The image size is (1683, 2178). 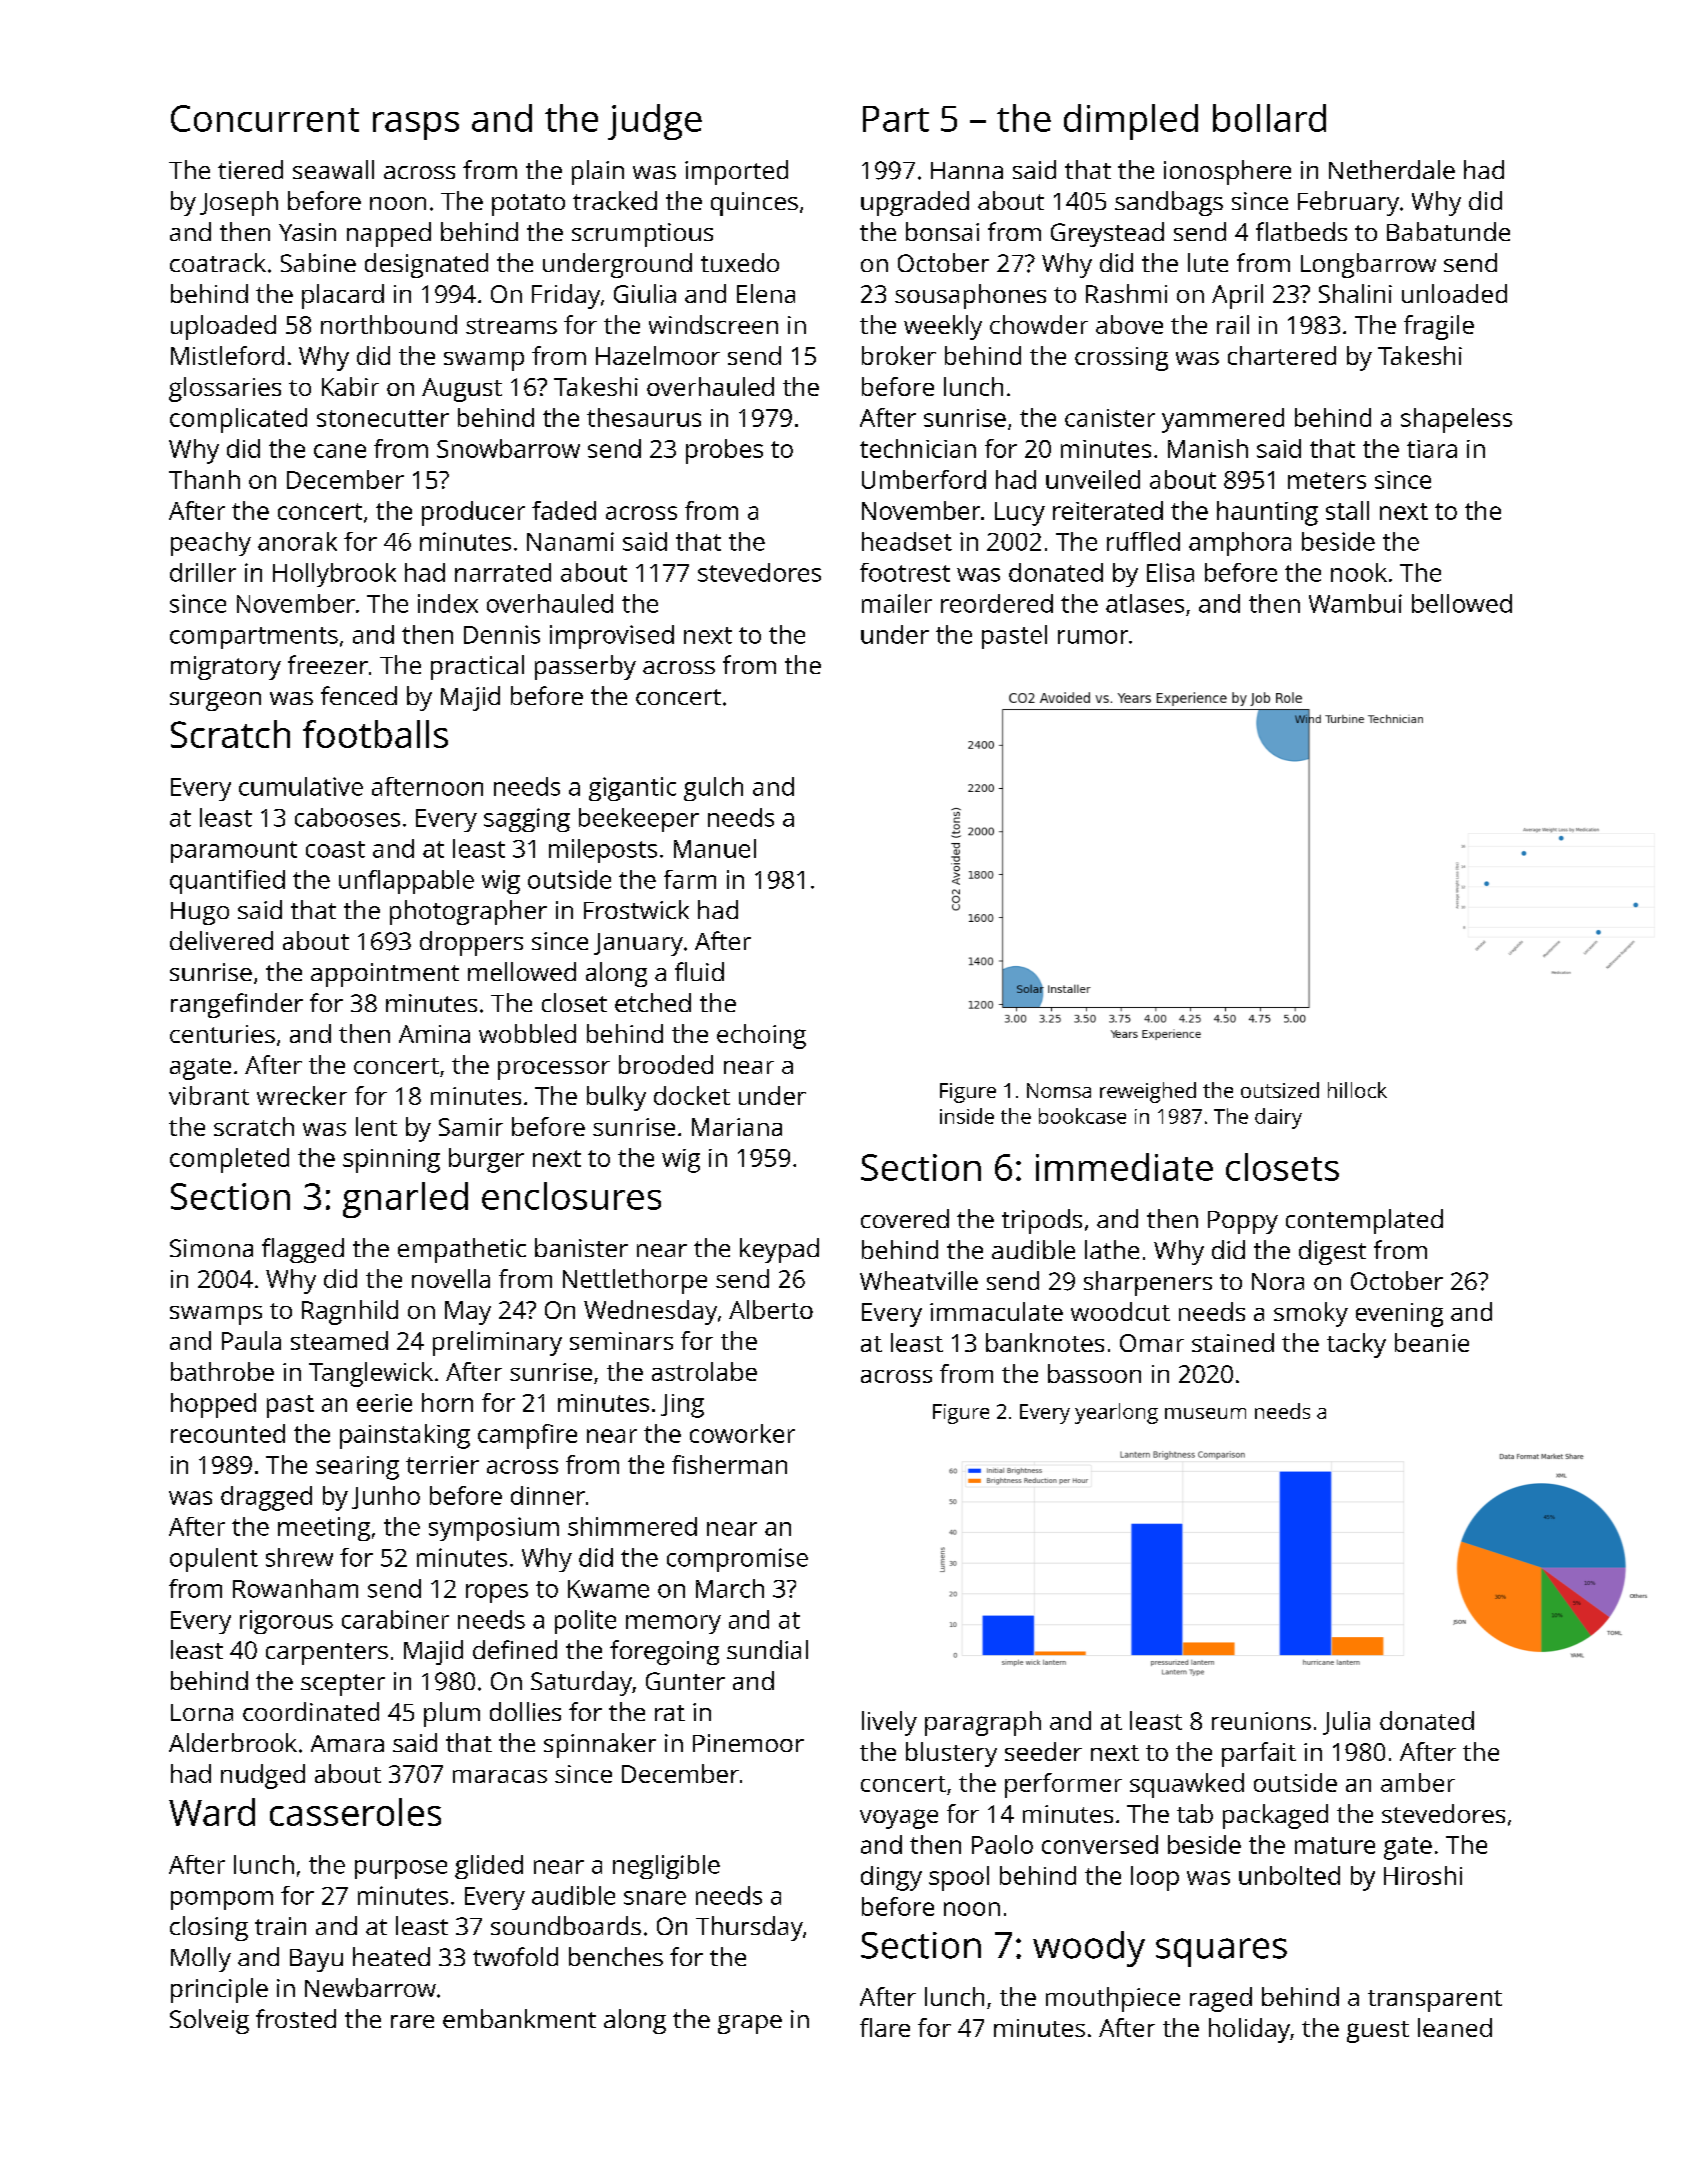 I want to click on bollard, so click(x=1269, y=118).
